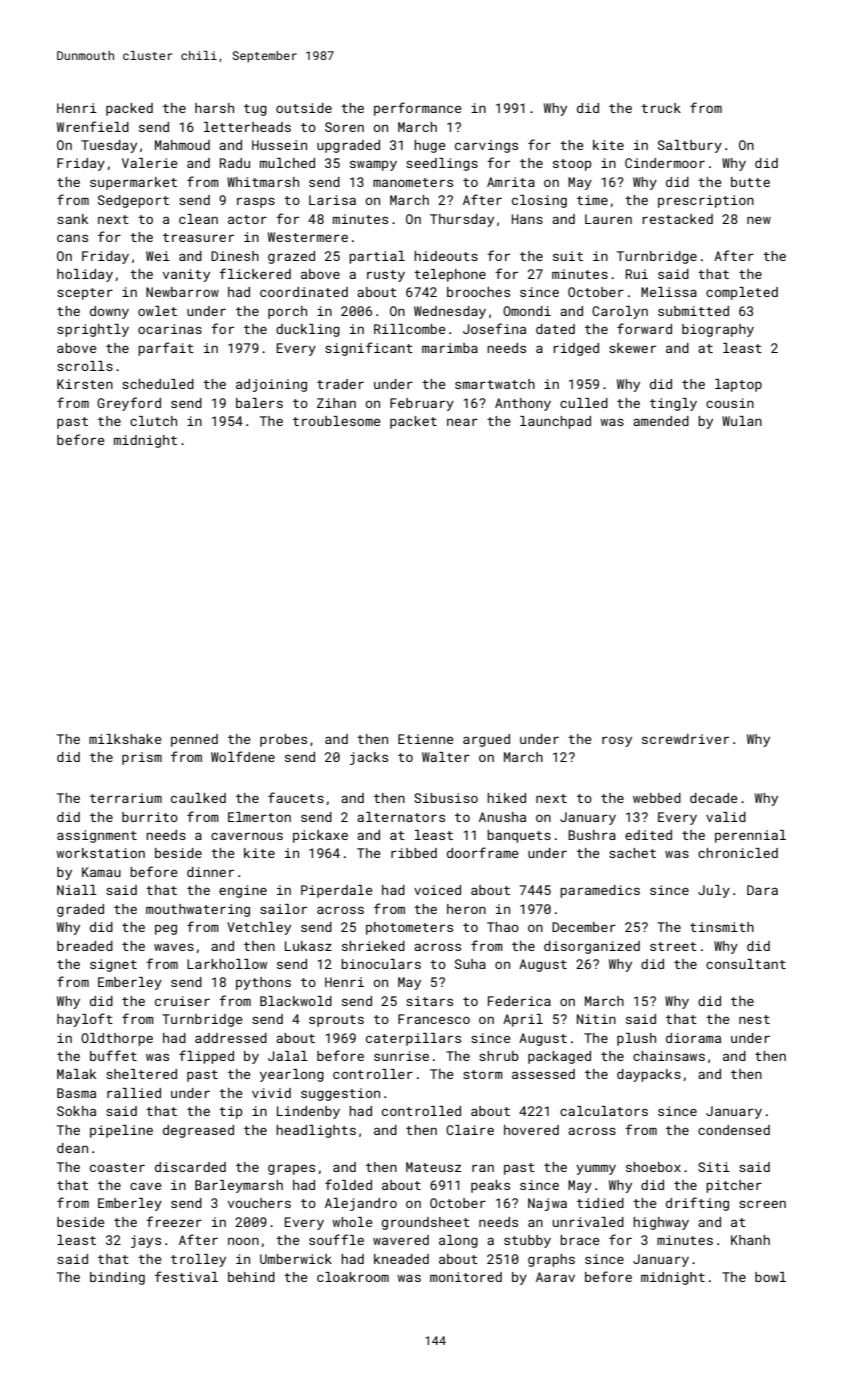 This document has width=849, height=1400. I want to click on bowl, so click(770, 1277).
